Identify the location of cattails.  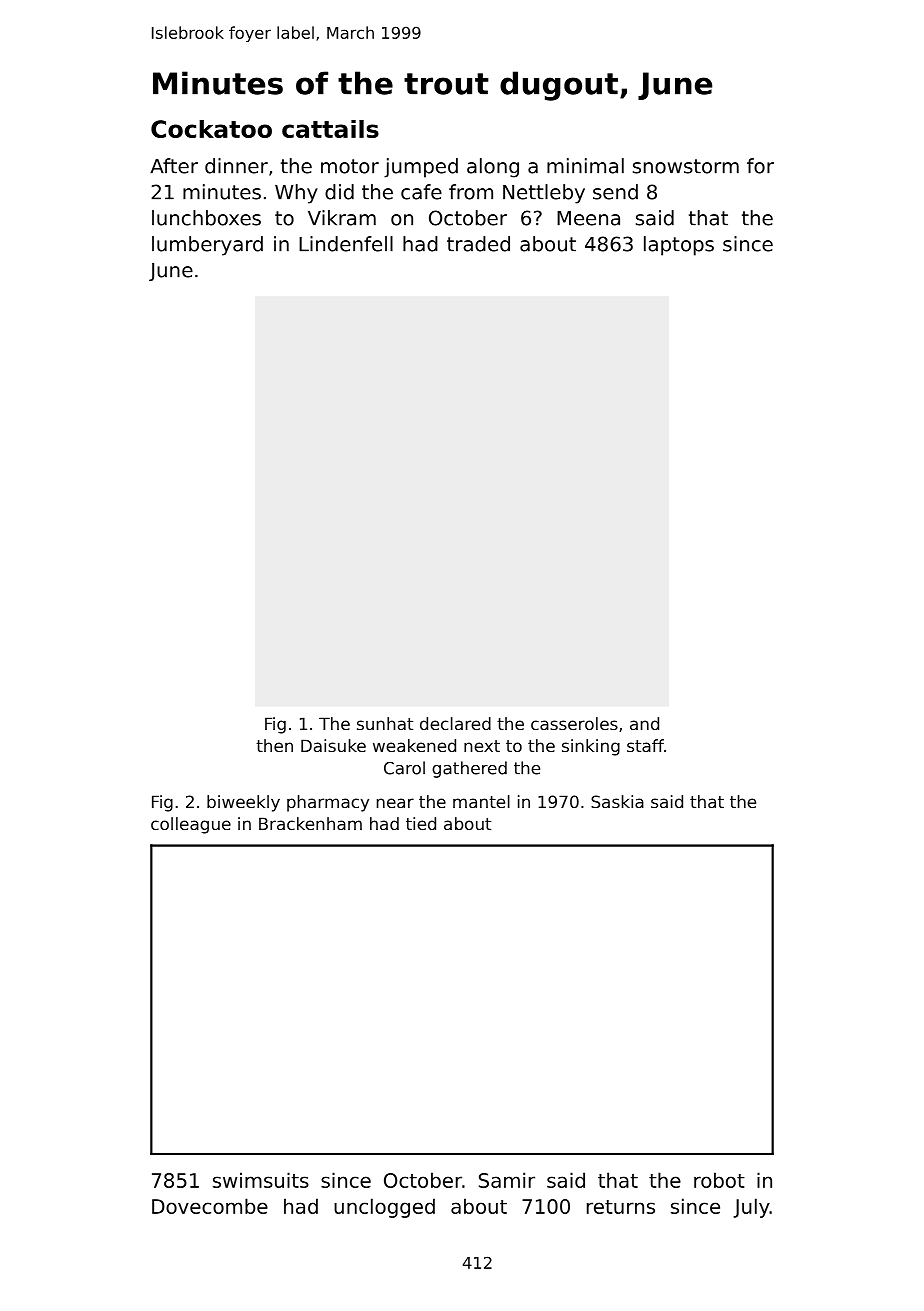
(330, 129).
